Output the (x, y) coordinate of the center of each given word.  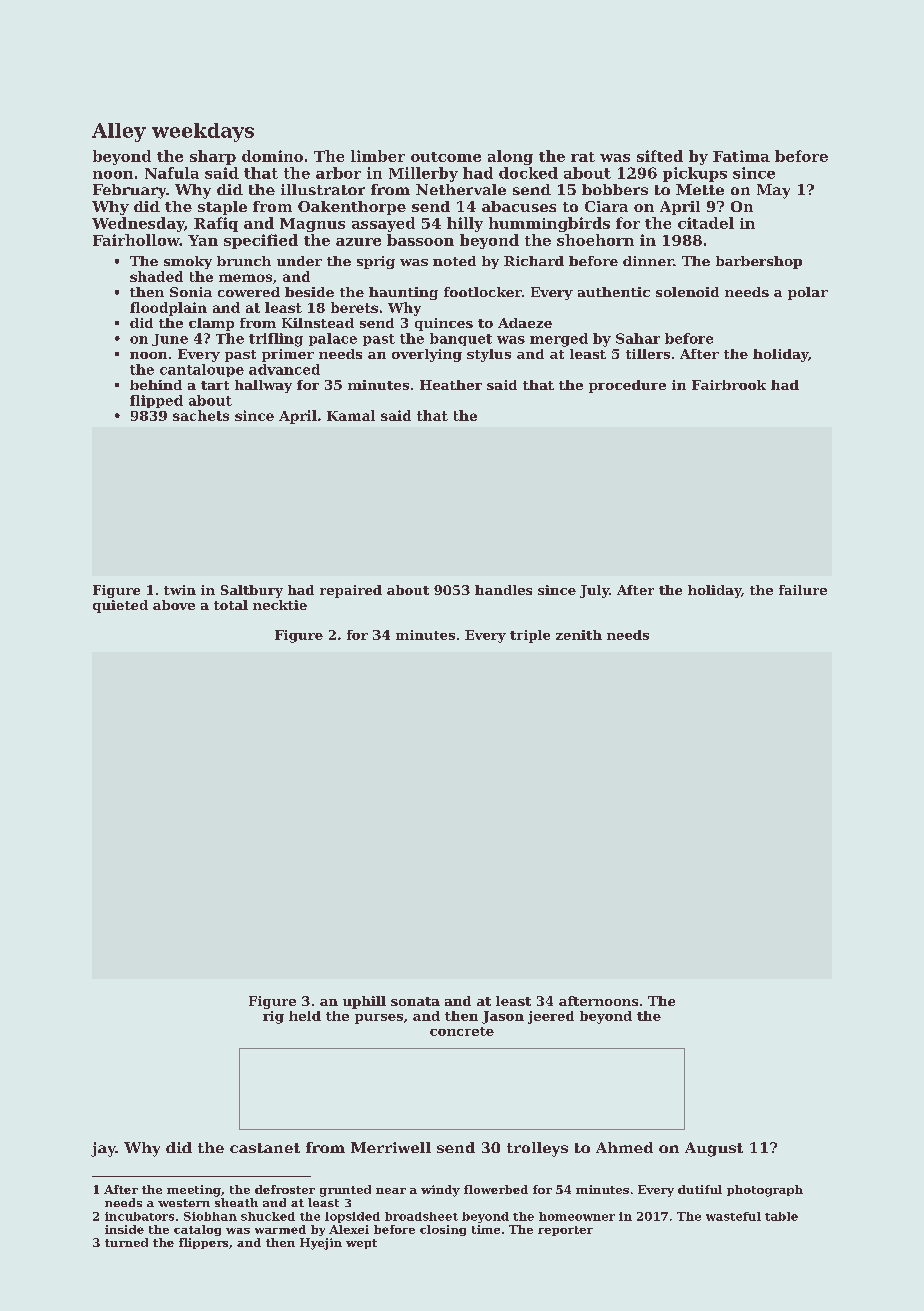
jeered (551, 1017)
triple (530, 636)
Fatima (741, 156)
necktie (280, 605)
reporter (565, 1231)
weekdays (203, 132)
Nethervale (461, 189)
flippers (203, 1243)
